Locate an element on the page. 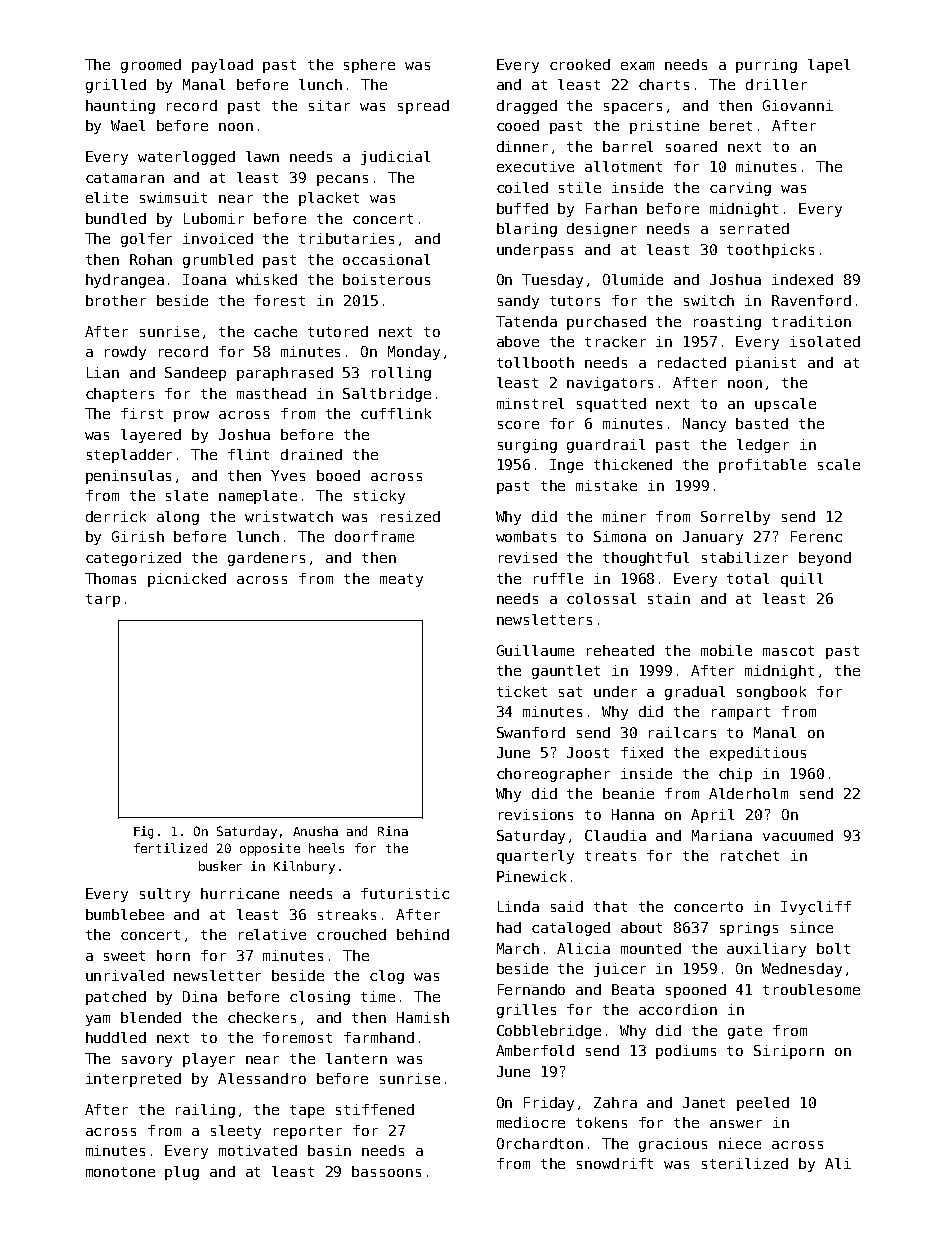 The width and height of the image is (952, 1233). behind is located at coordinates (423, 934).
